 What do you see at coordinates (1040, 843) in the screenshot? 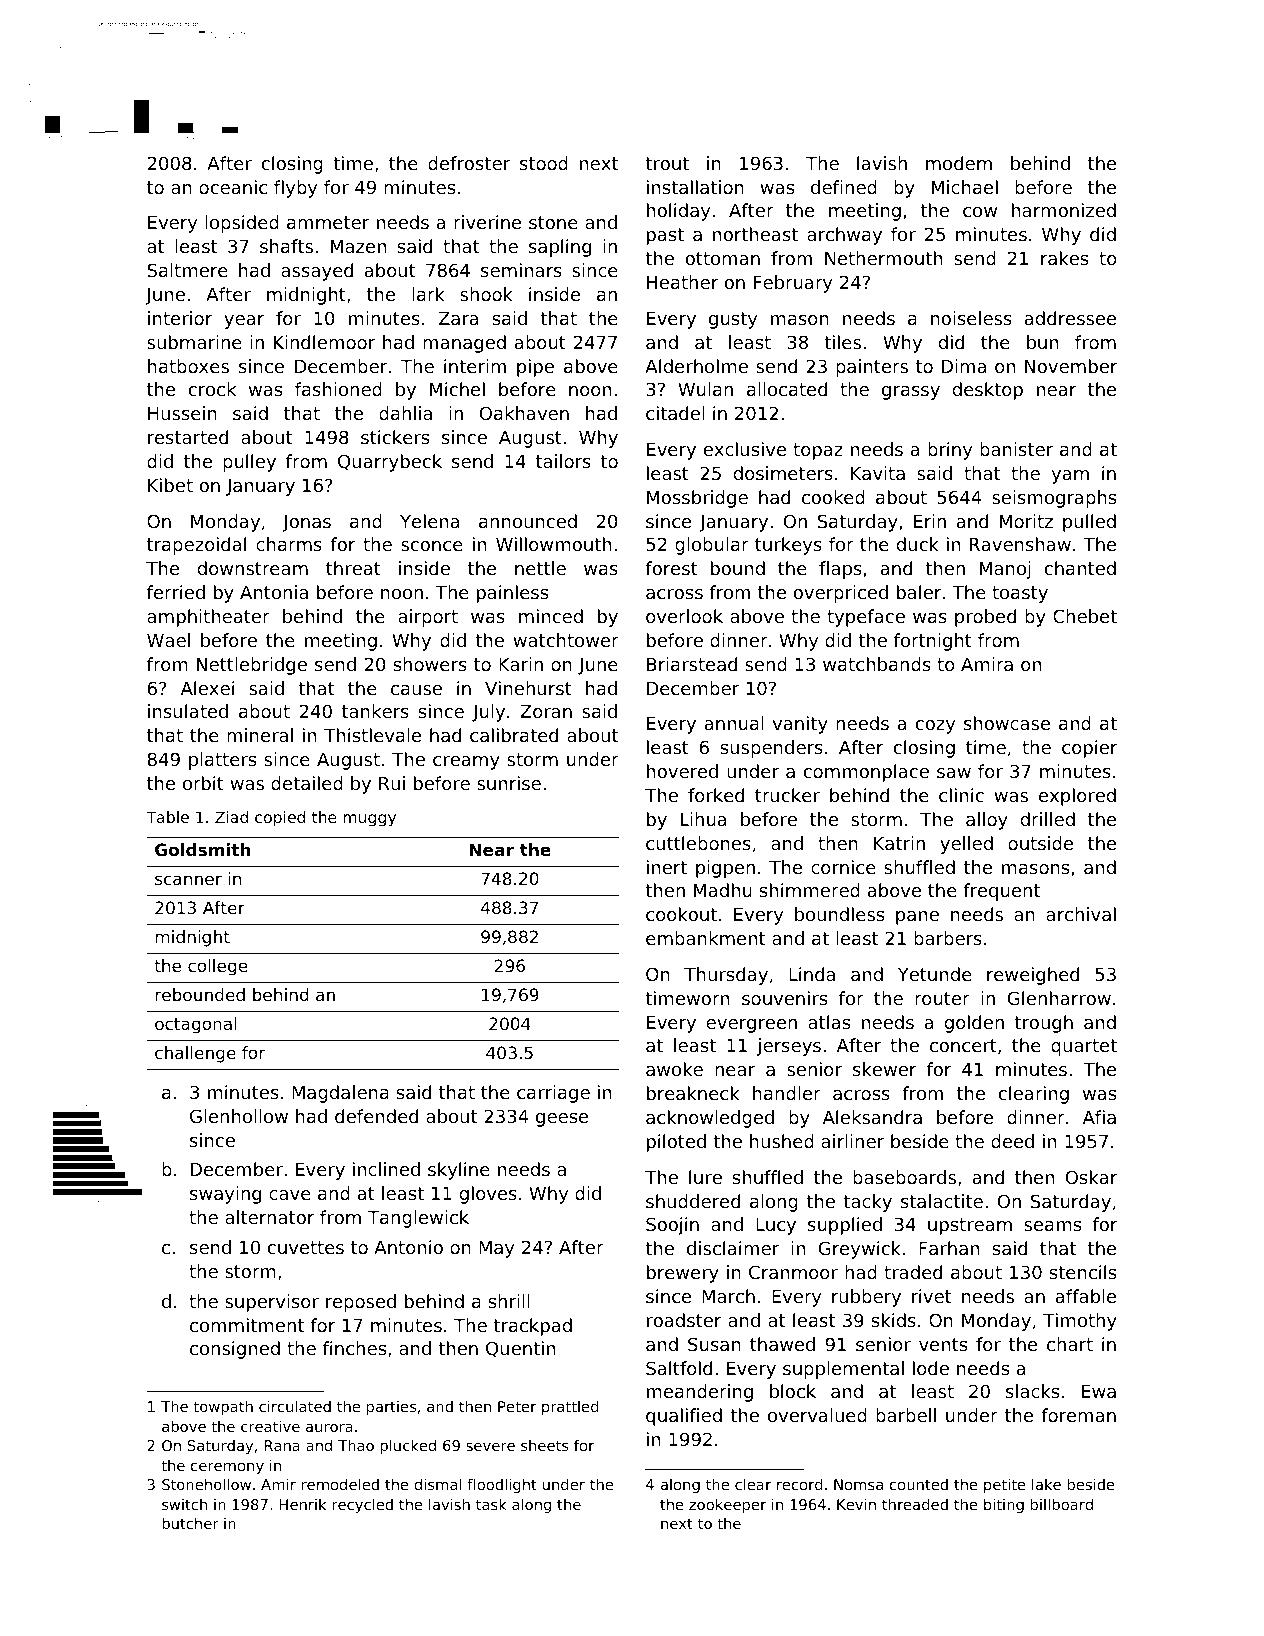
I see `outside` at bounding box center [1040, 843].
